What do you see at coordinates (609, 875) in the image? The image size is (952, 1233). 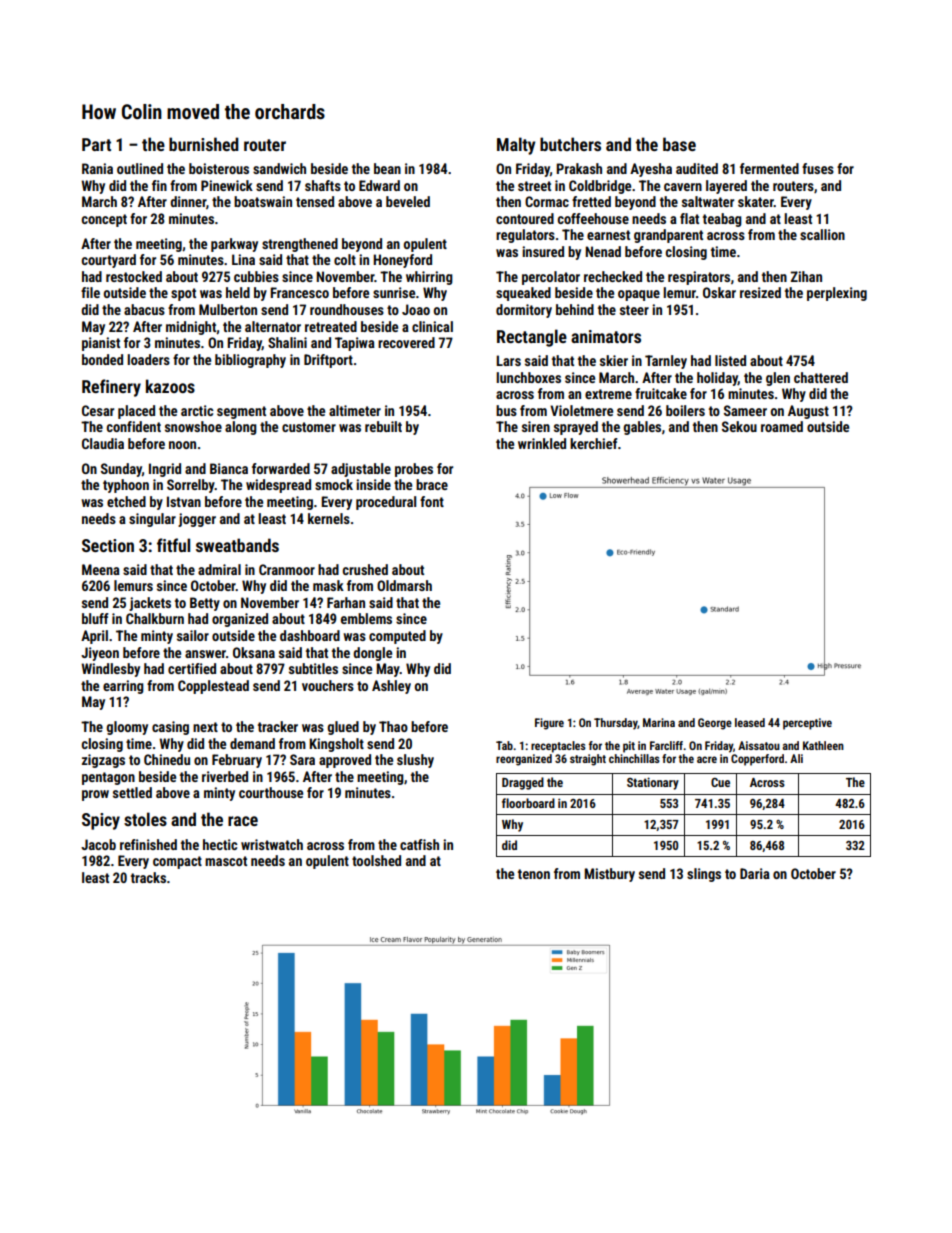 I see `Mistbury` at bounding box center [609, 875].
